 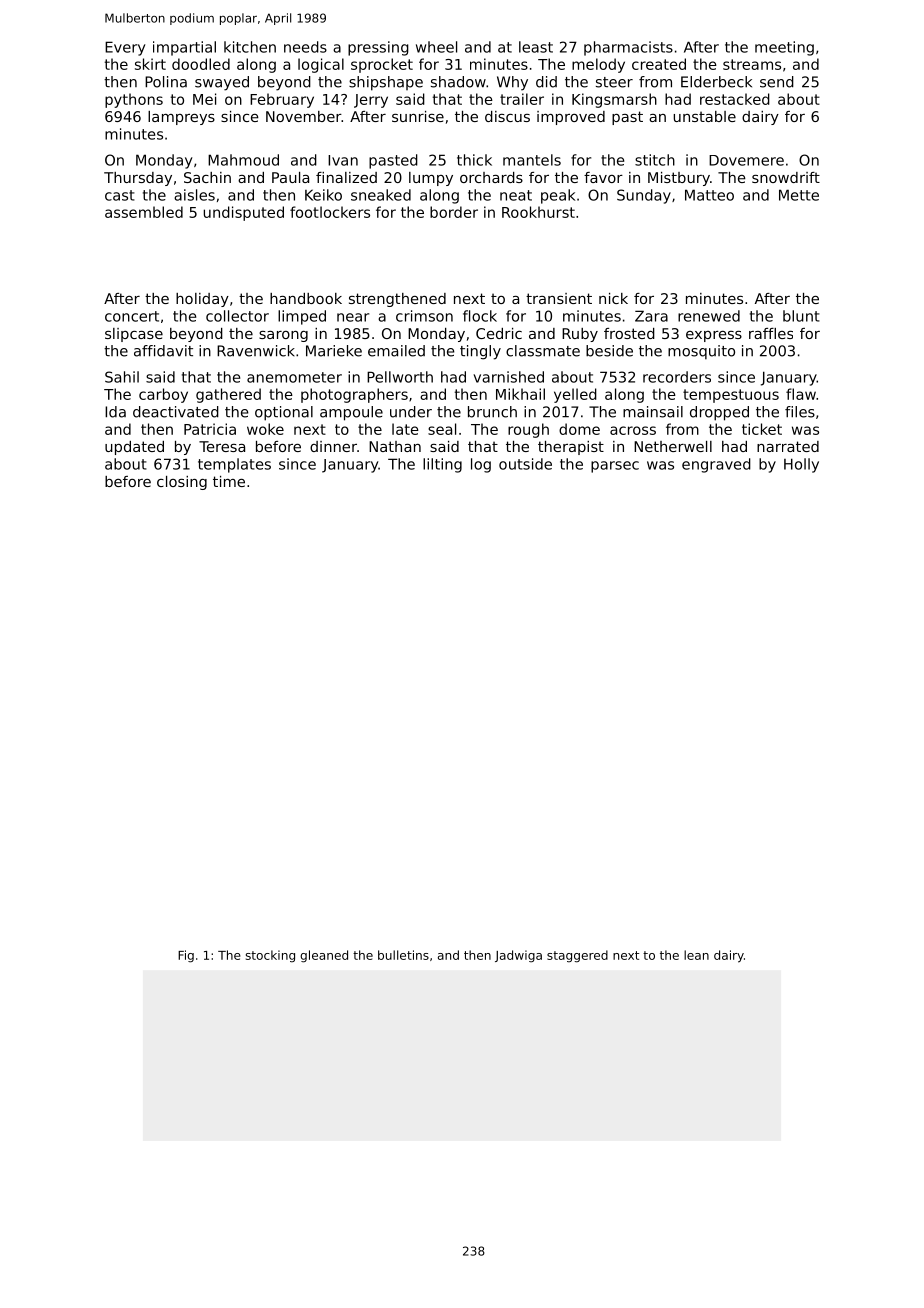 What do you see at coordinates (270, 956) in the screenshot?
I see `stocking` at bounding box center [270, 956].
